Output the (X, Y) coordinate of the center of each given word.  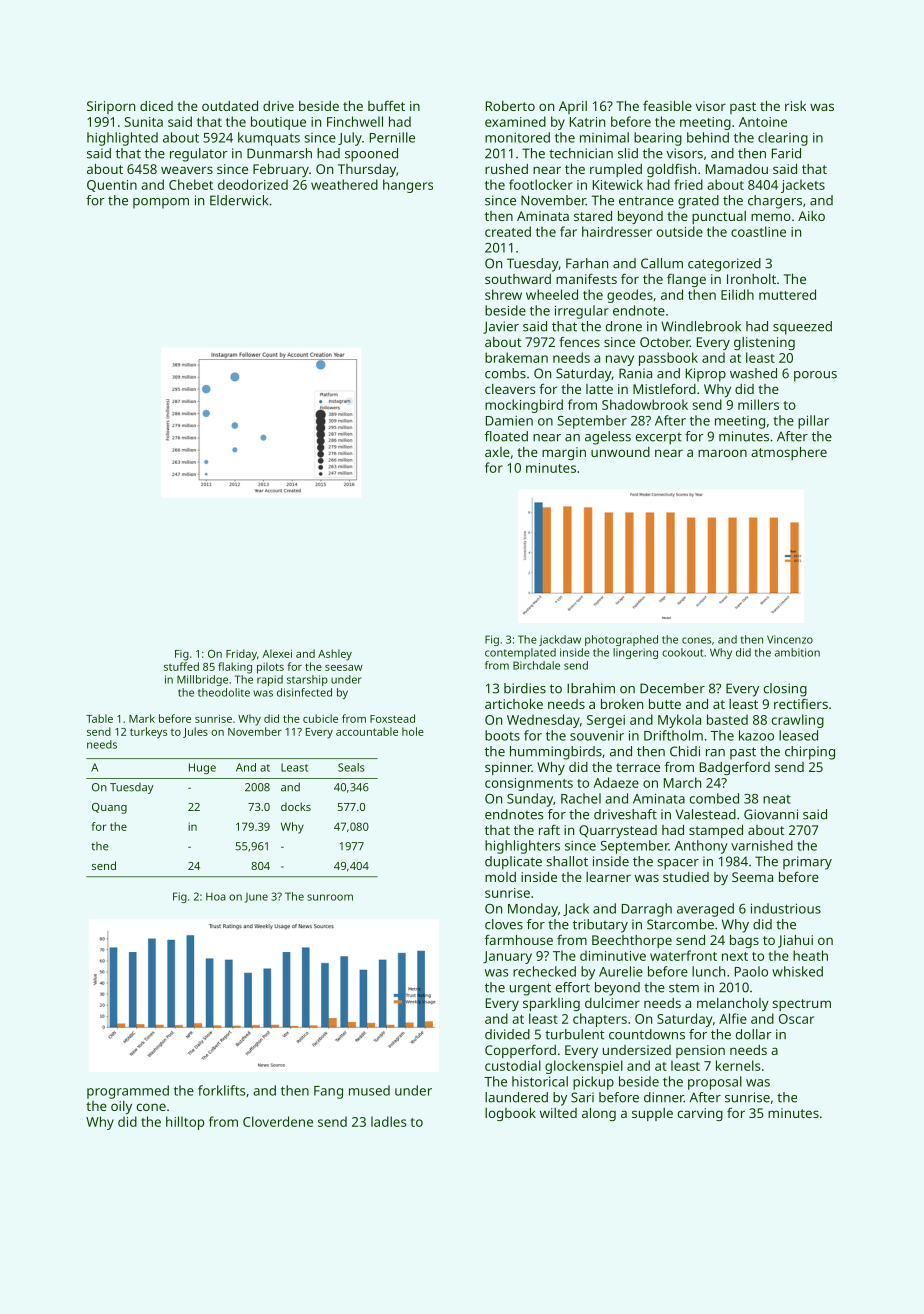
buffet (386, 106)
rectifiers (801, 704)
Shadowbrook (645, 404)
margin (564, 453)
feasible (667, 106)
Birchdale (536, 665)
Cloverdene (278, 1121)
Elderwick (239, 200)
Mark (142, 718)
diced (156, 106)
